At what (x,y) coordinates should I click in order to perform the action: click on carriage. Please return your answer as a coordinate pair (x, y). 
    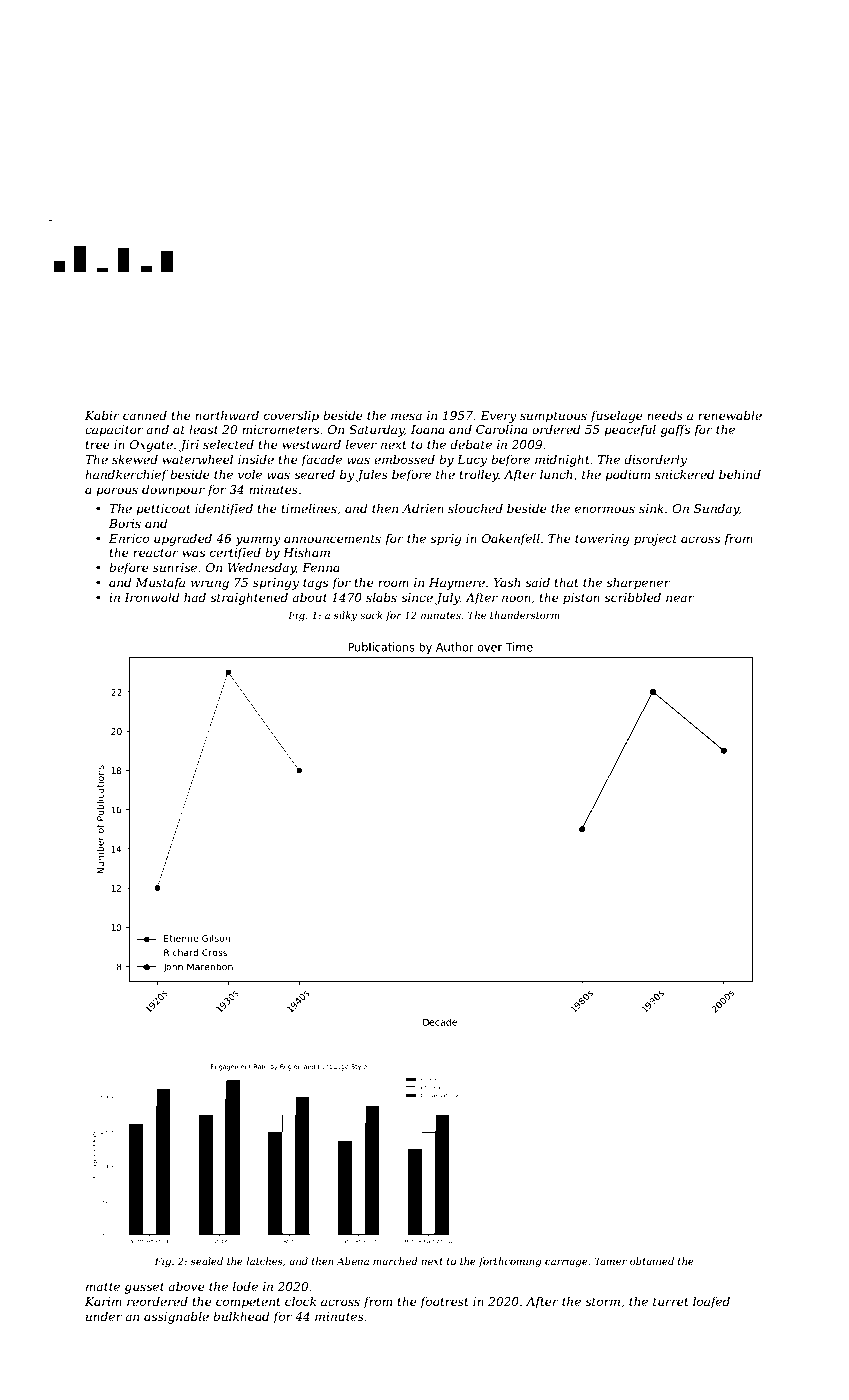
    Looking at the image, I should click on (566, 1262).
